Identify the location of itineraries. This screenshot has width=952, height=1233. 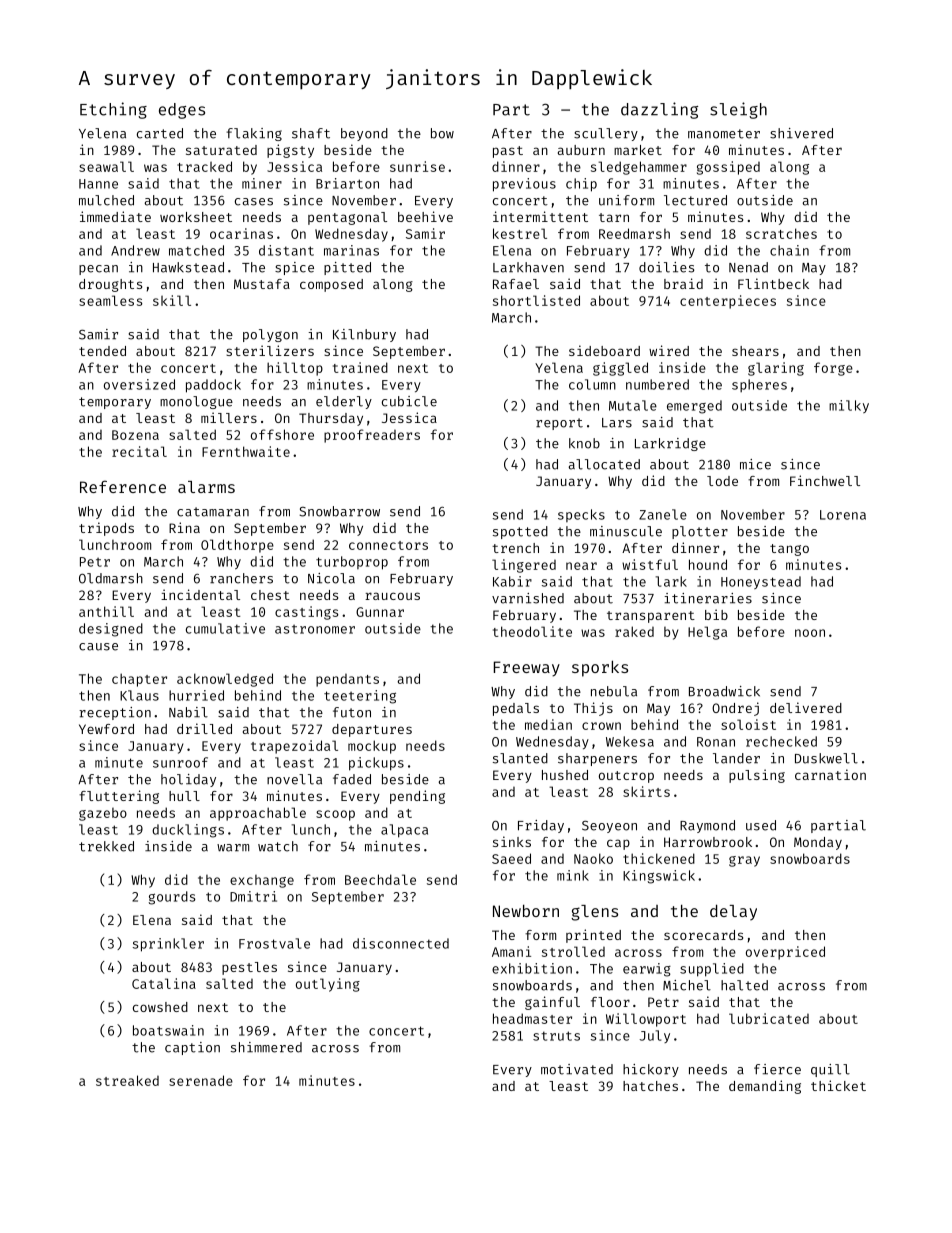
(708, 598).
